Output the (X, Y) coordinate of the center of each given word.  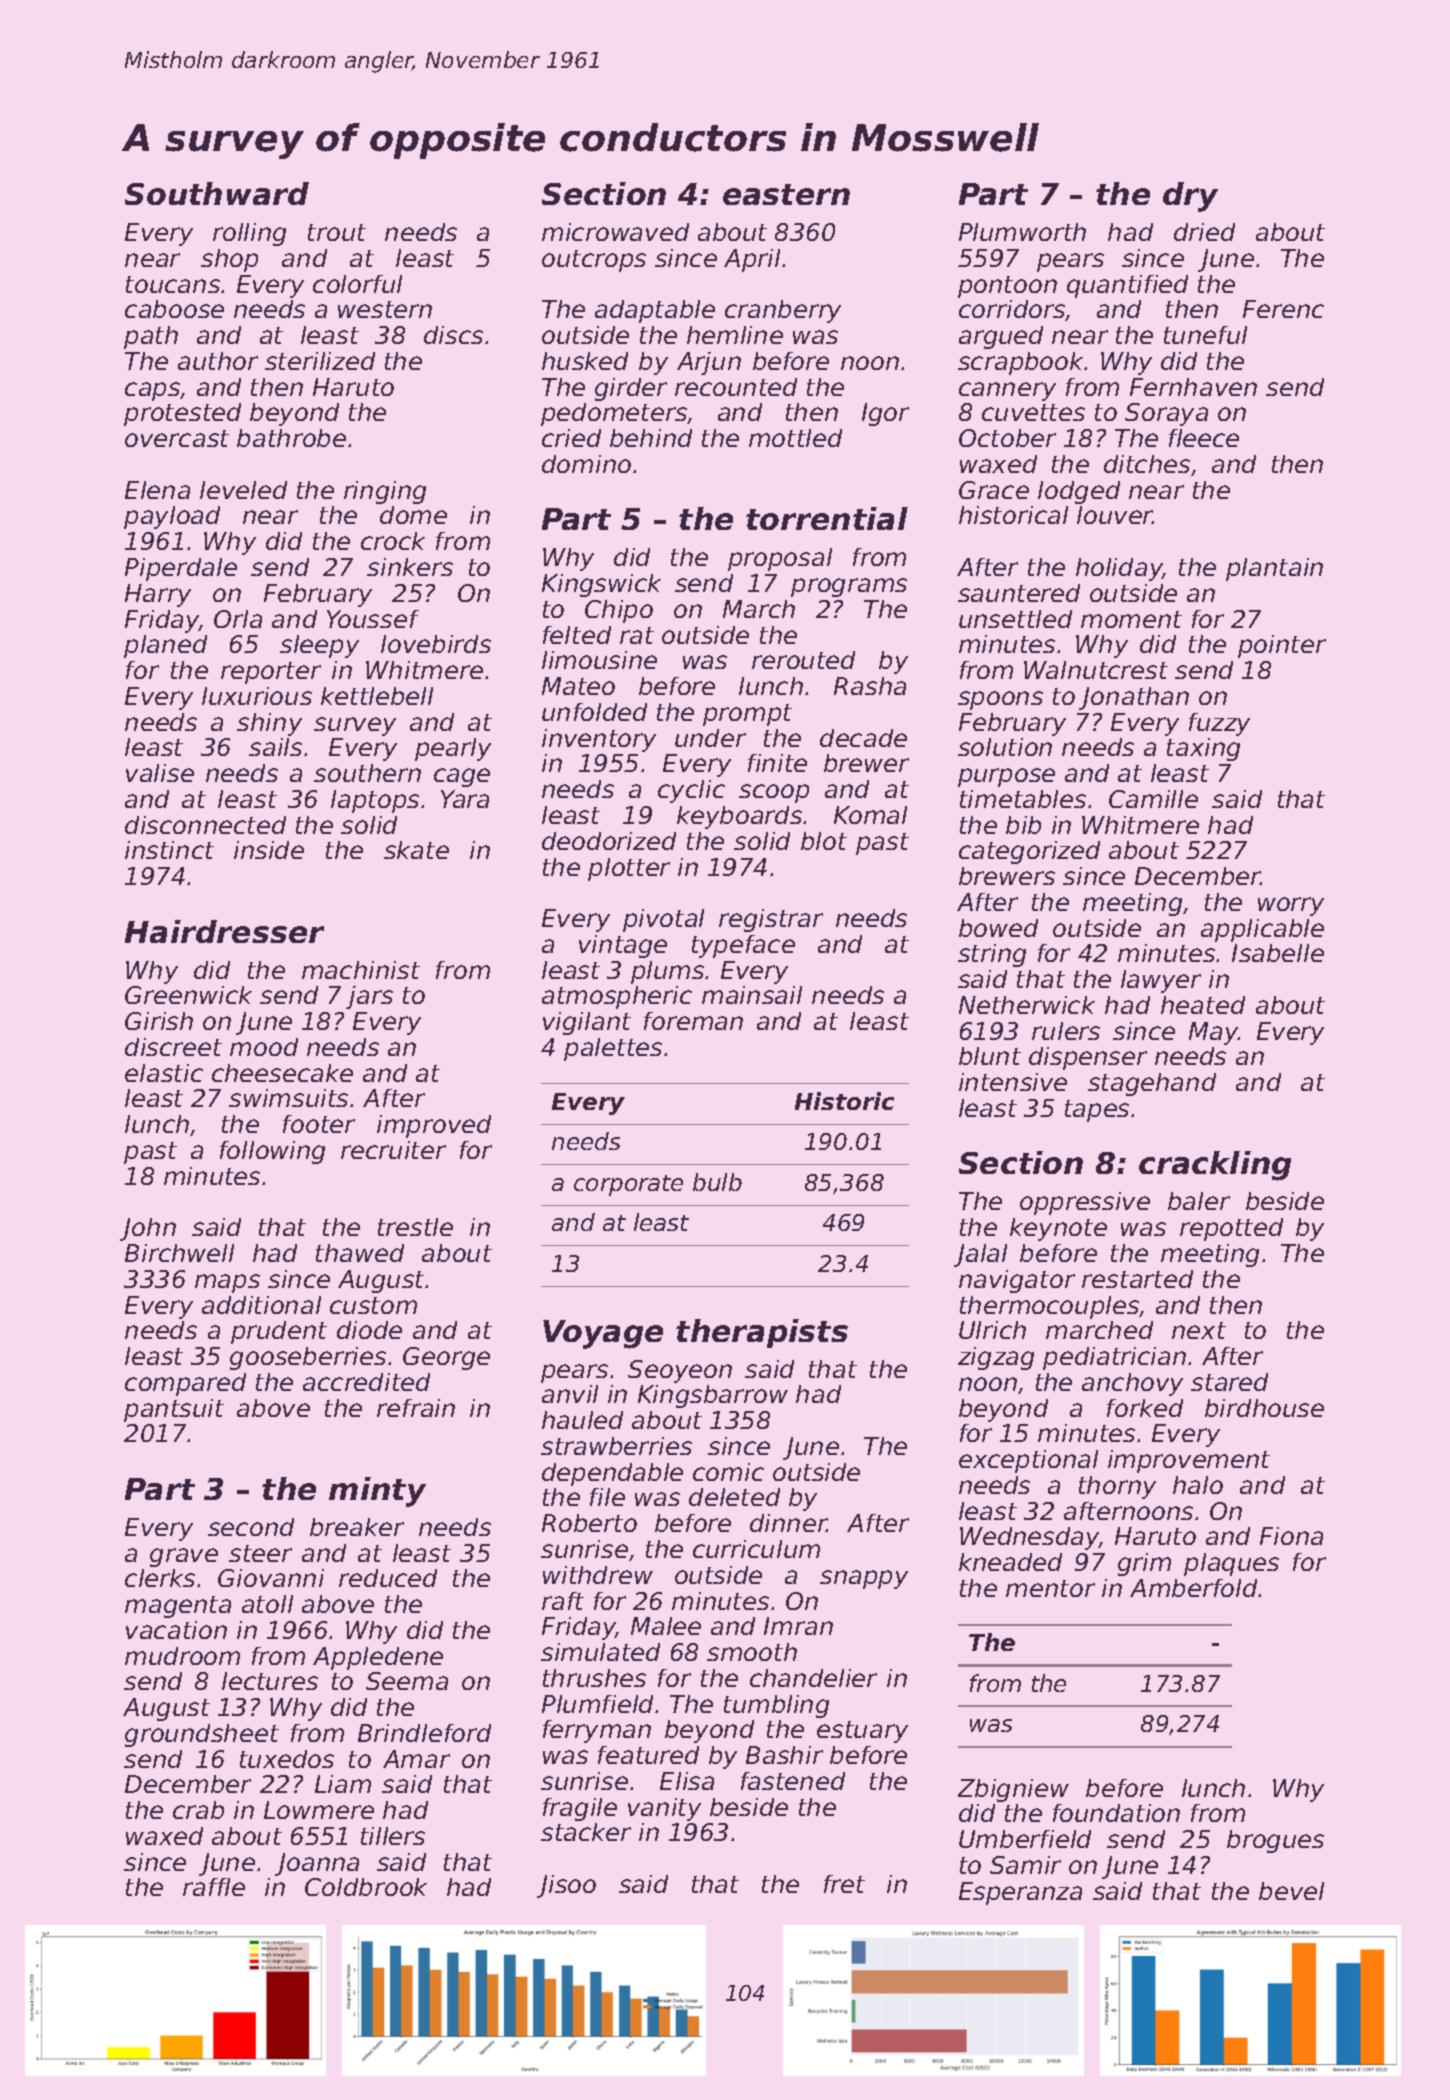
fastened (793, 1781)
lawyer (1161, 981)
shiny (269, 724)
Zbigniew (1013, 1790)
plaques (1231, 1564)
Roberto (589, 1523)
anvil (570, 1394)
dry (1190, 197)
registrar (771, 920)
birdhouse (1264, 1408)
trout (337, 232)
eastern (786, 194)
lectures (270, 1681)
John (148, 1229)
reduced (388, 1578)
